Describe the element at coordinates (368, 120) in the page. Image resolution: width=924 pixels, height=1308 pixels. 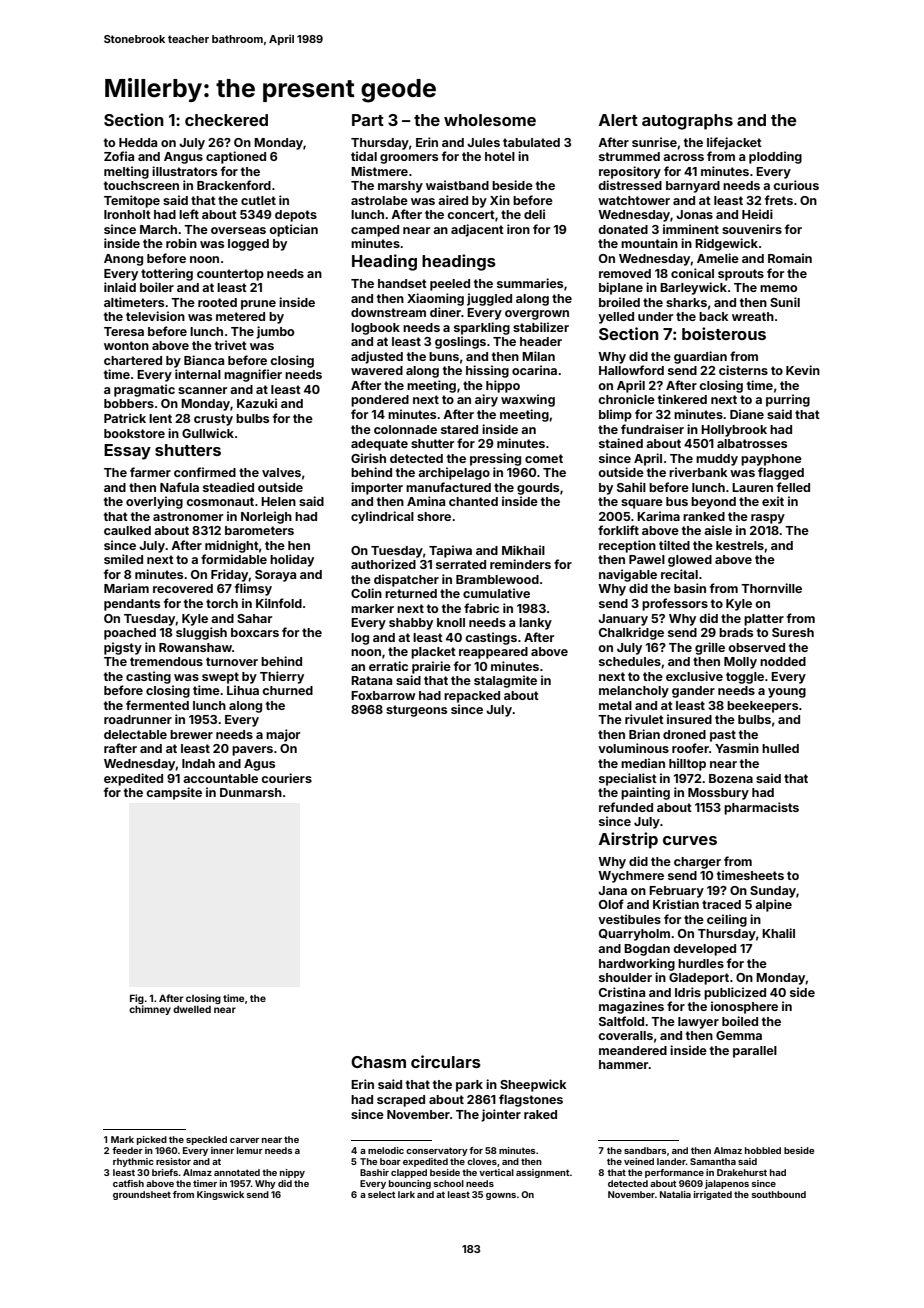
I see `Part` at that location.
